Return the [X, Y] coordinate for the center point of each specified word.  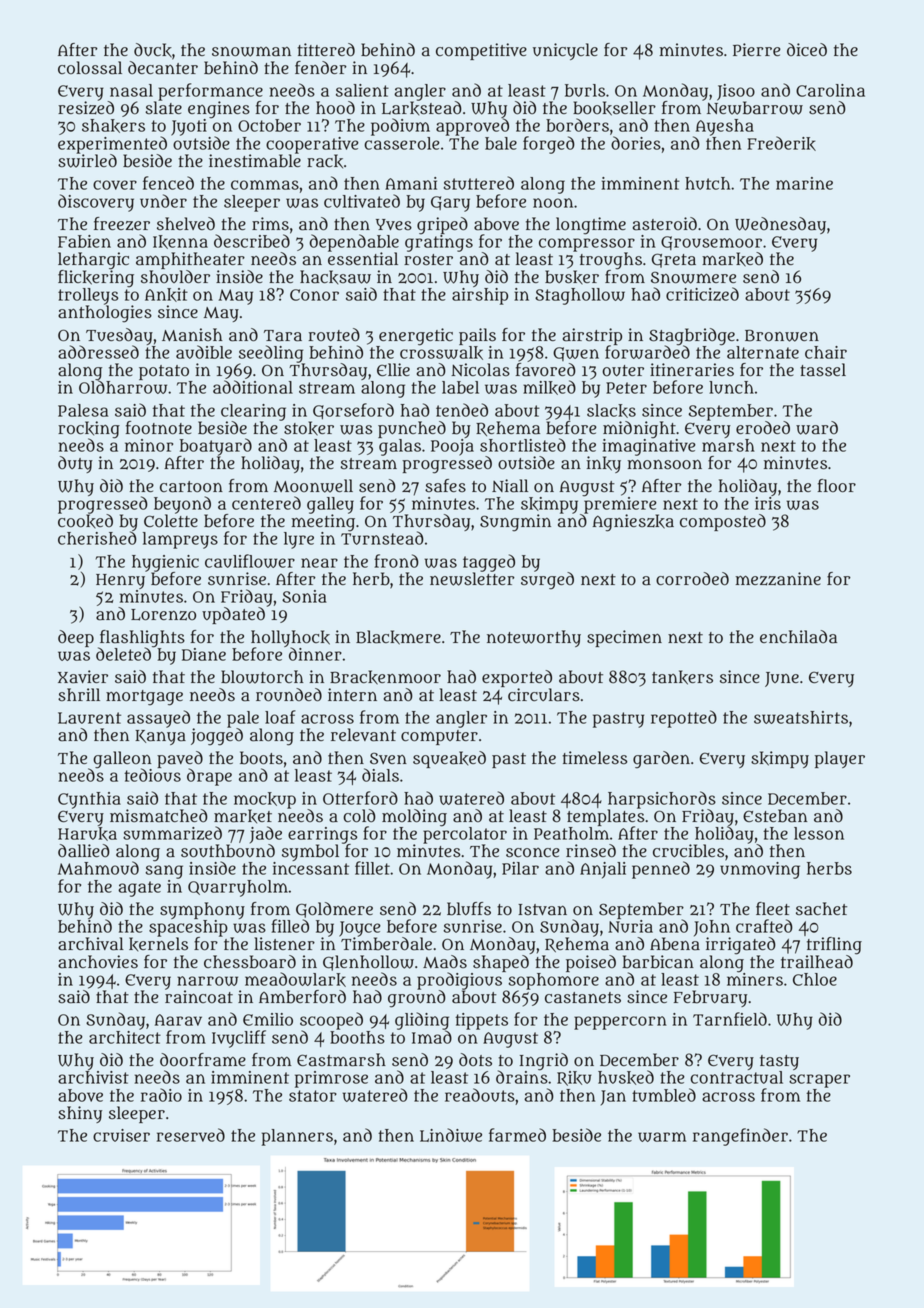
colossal [90, 68]
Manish [192, 335]
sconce [533, 853]
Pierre [757, 49]
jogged [217, 737]
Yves [394, 225]
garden [661, 760]
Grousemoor [711, 243]
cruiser [121, 1135]
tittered [326, 50]
